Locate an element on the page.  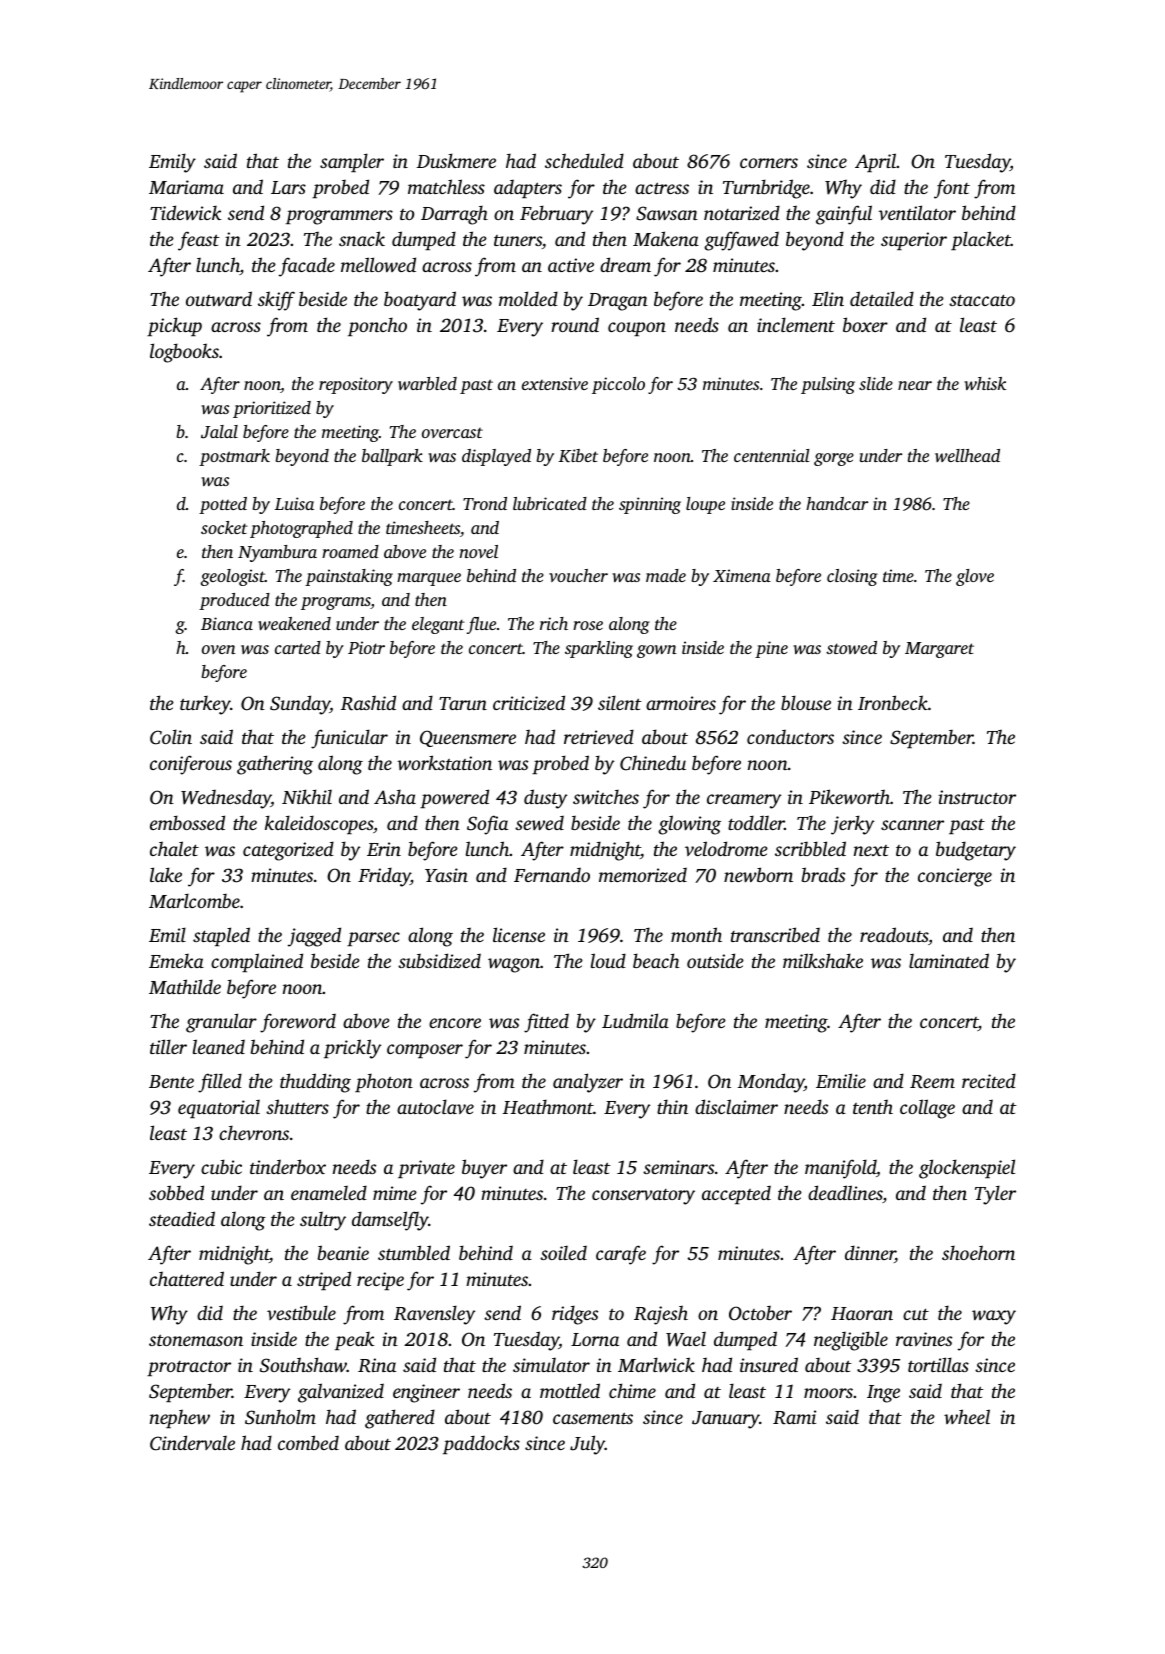
jerky is located at coordinates (852, 825).
